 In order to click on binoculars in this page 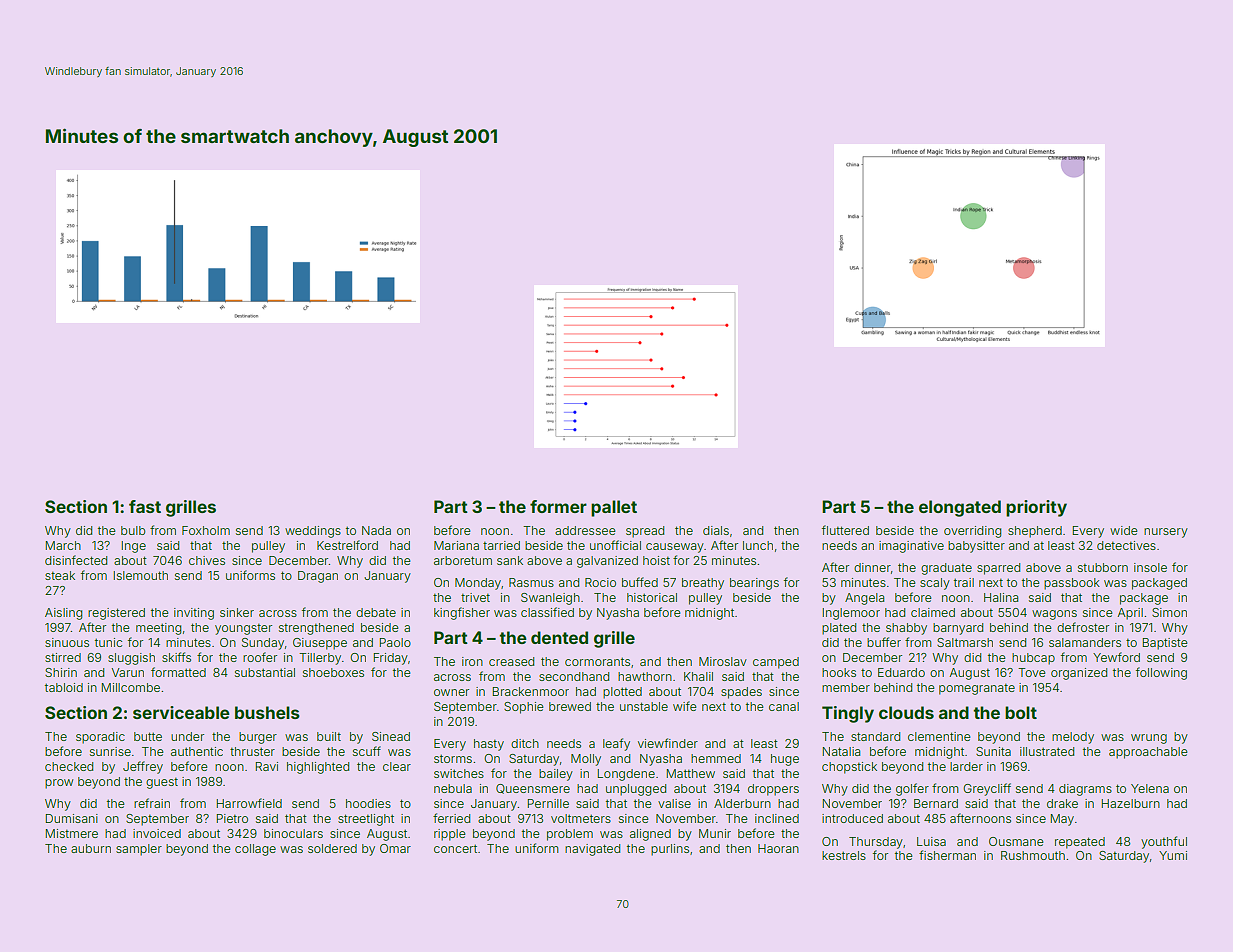, I will do `click(293, 833)`.
